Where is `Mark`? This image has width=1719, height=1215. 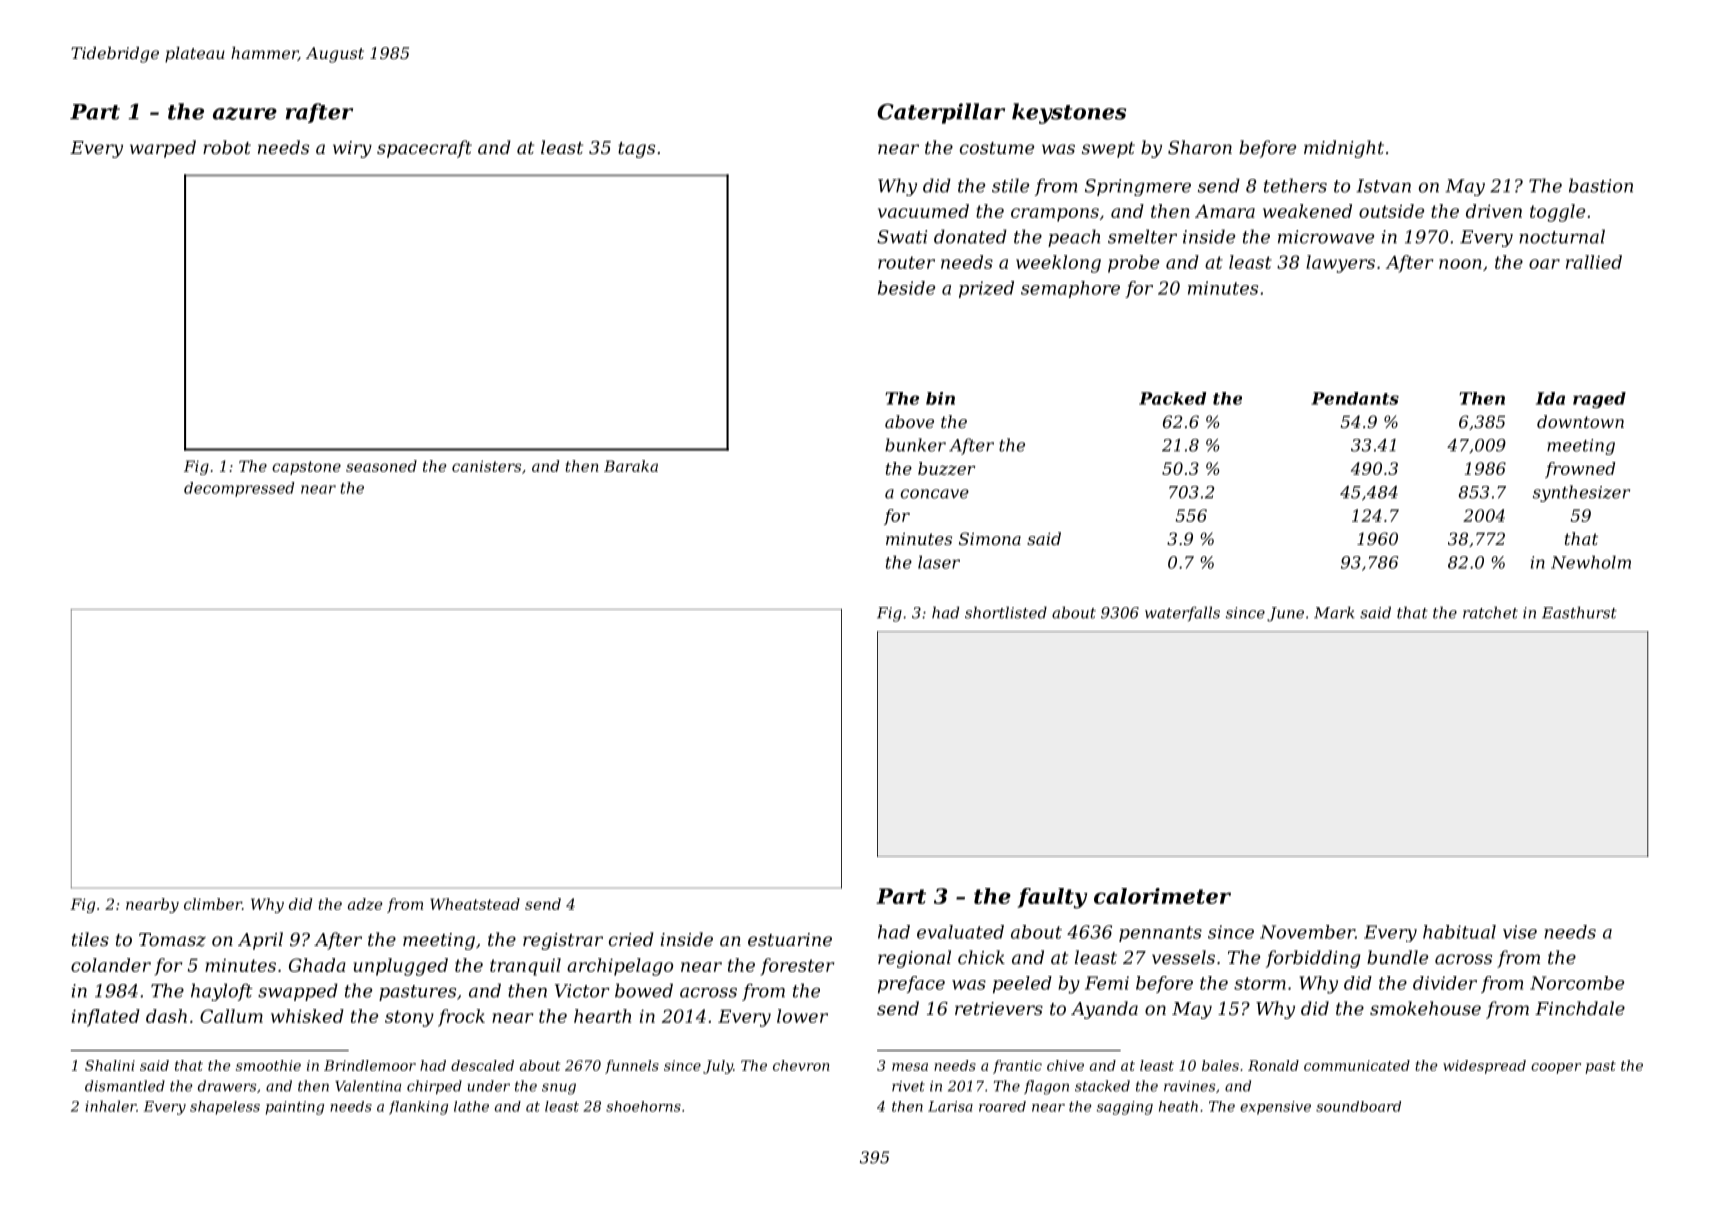
Mark is located at coordinates (1334, 612).
